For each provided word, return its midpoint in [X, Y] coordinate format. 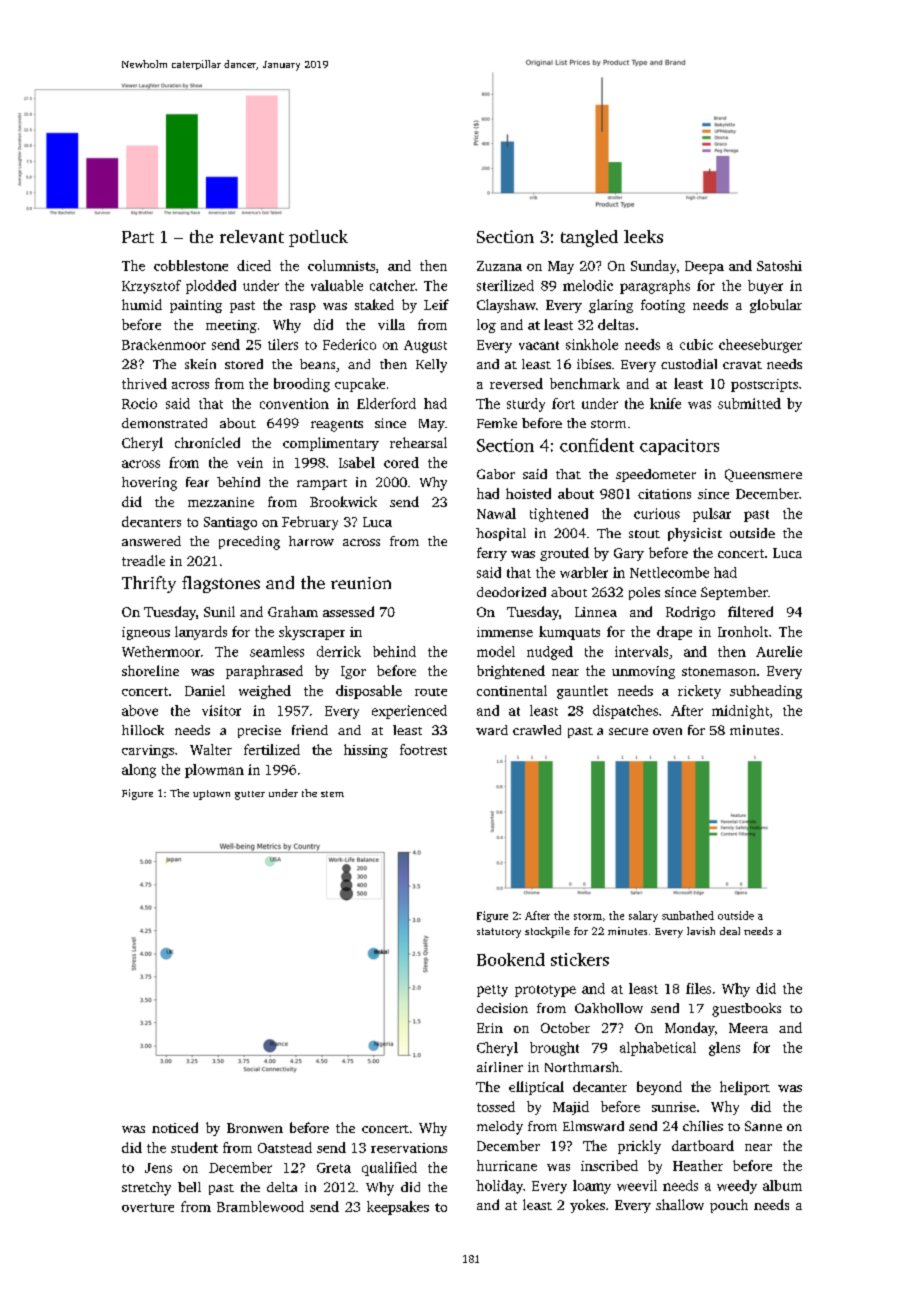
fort [563, 403]
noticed [175, 1127]
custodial [689, 364]
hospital [501, 534]
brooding [302, 385]
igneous [146, 633]
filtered [750, 611]
